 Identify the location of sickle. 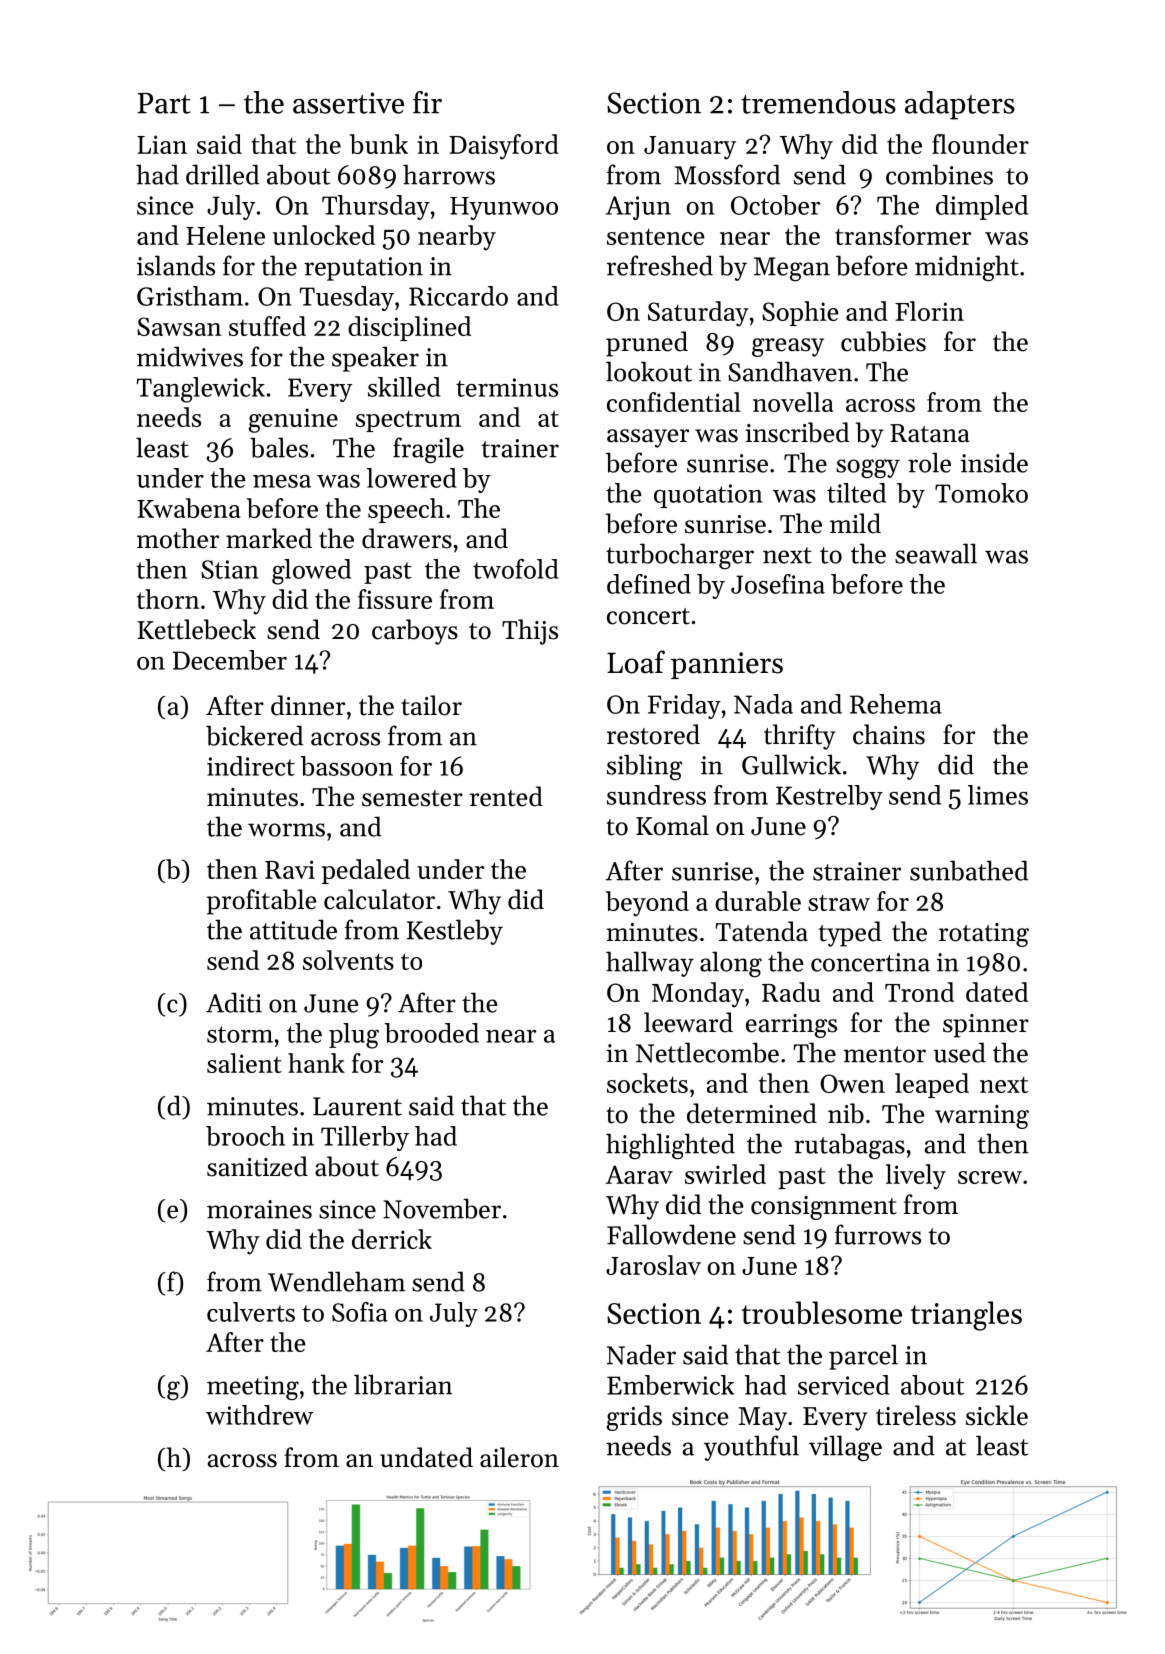
(997, 1415).
